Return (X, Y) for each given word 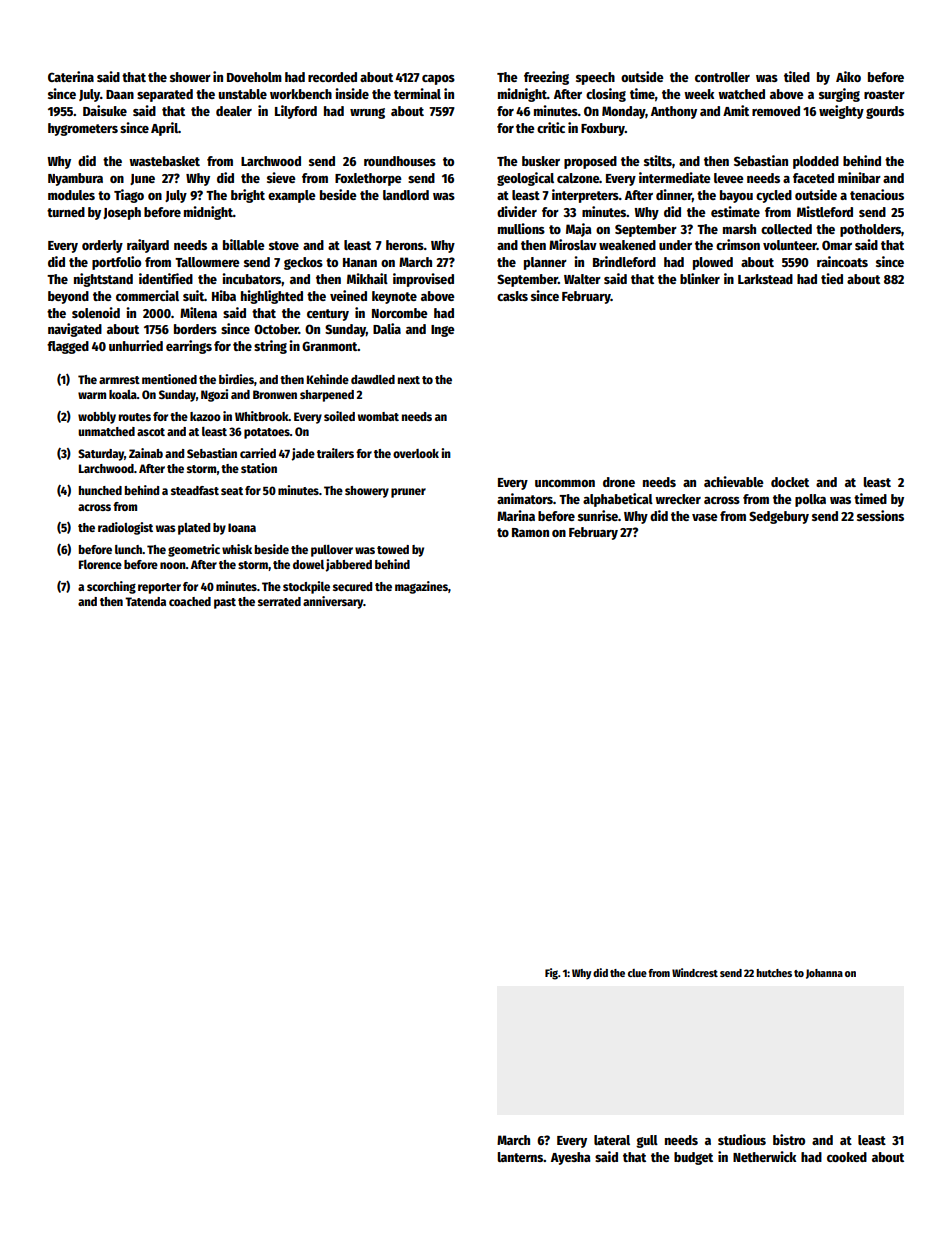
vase (705, 517)
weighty (841, 112)
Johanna (824, 974)
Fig (551, 974)
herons (405, 245)
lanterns (520, 1157)
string (270, 347)
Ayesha (571, 1158)
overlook (416, 453)
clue (637, 973)
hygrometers (83, 129)
